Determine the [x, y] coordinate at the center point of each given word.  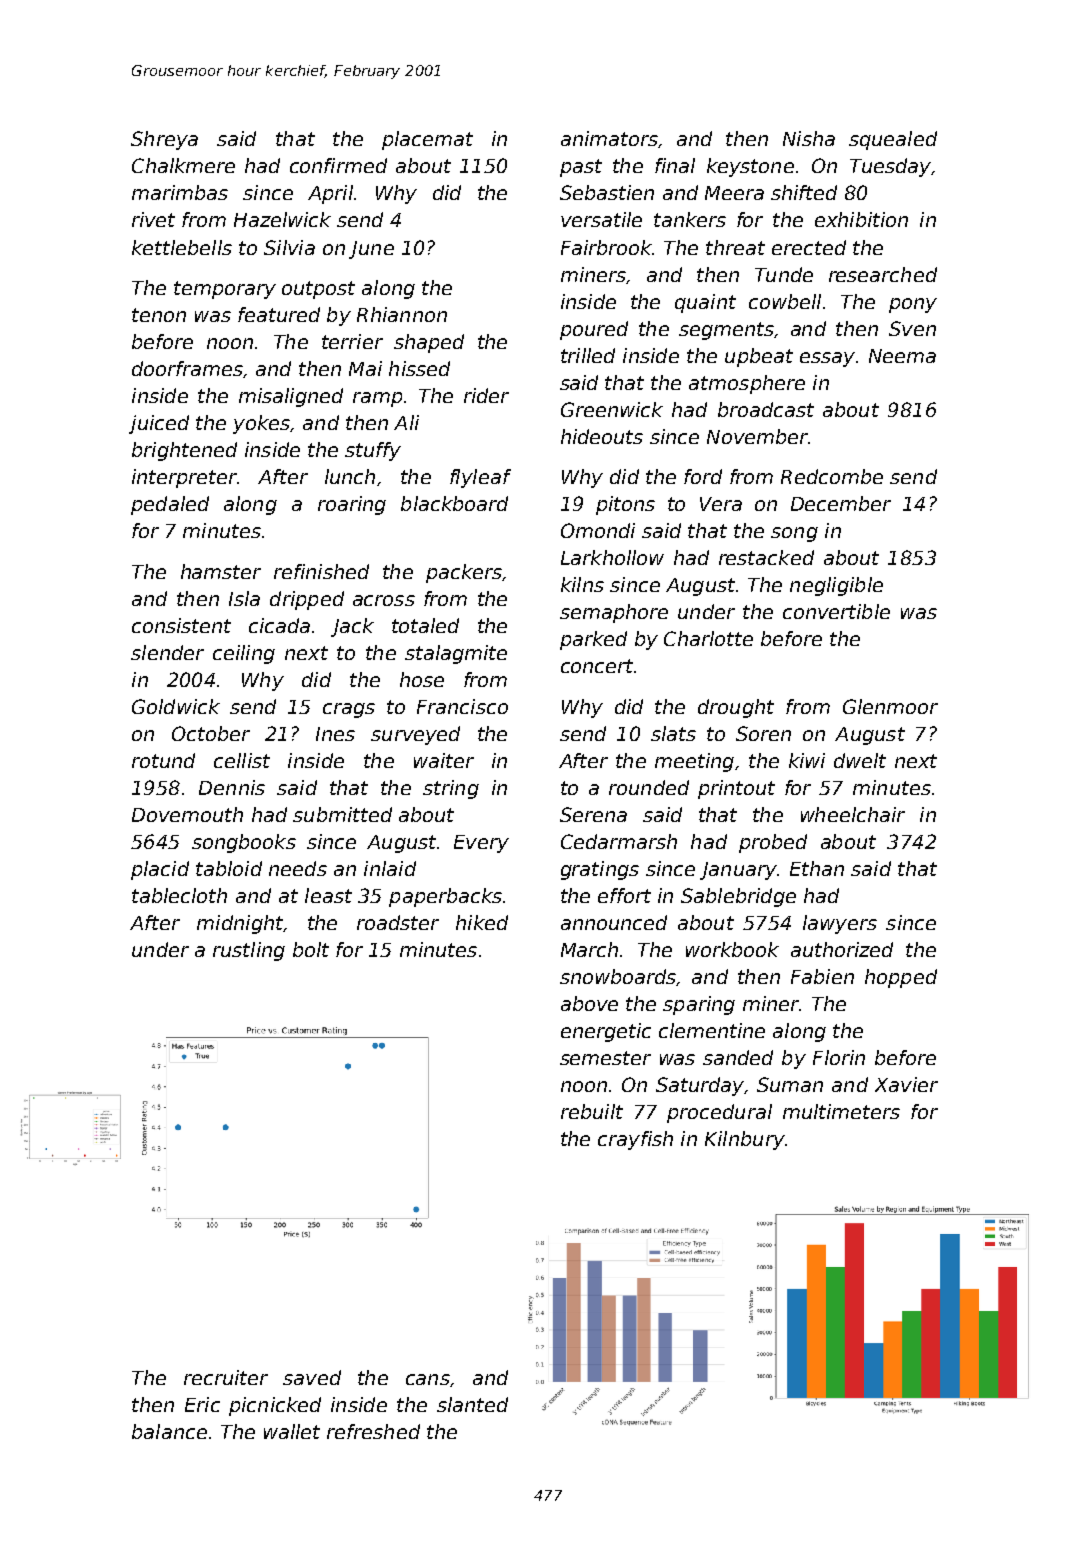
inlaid [390, 868]
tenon [159, 315]
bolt [311, 949]
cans [428, 1379]
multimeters [841, 1111]
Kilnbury [745, 1140]
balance [169, 1431]
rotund [163, 760]
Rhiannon [402, 314]
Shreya [164, 140]
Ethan [817, 868]
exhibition [861, 219]
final [675, 165]
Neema [902, 356]
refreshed [373, 1431]
